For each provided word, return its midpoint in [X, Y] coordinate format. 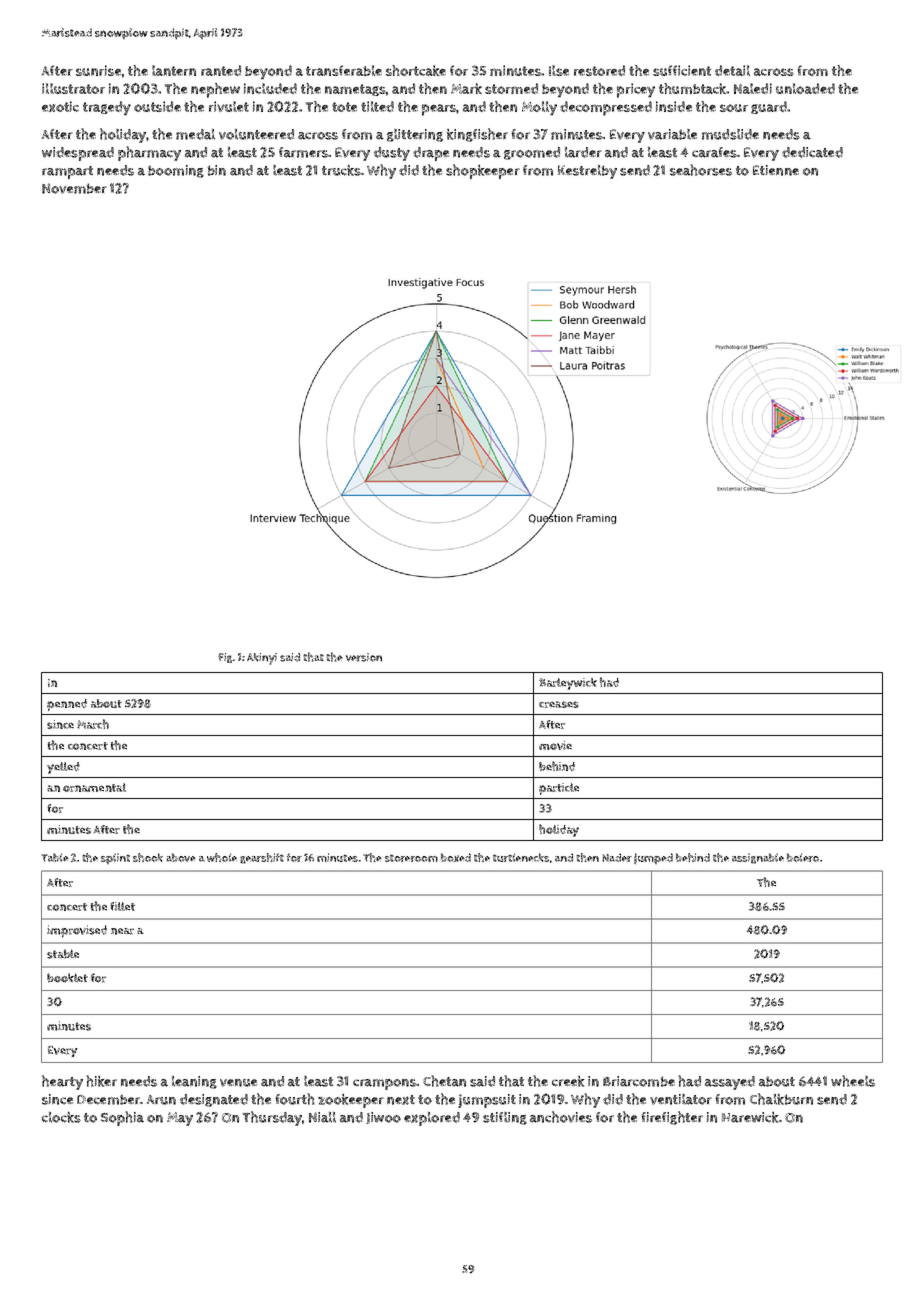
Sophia [122, 1118]
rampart [67, 172]
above [181, 857]
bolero [803, 857]
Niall [322, 1117]
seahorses [701, 170]
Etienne [776, 170]
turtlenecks [521, 857]
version [364, 657]
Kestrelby [587, 172]
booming [176, 171]
